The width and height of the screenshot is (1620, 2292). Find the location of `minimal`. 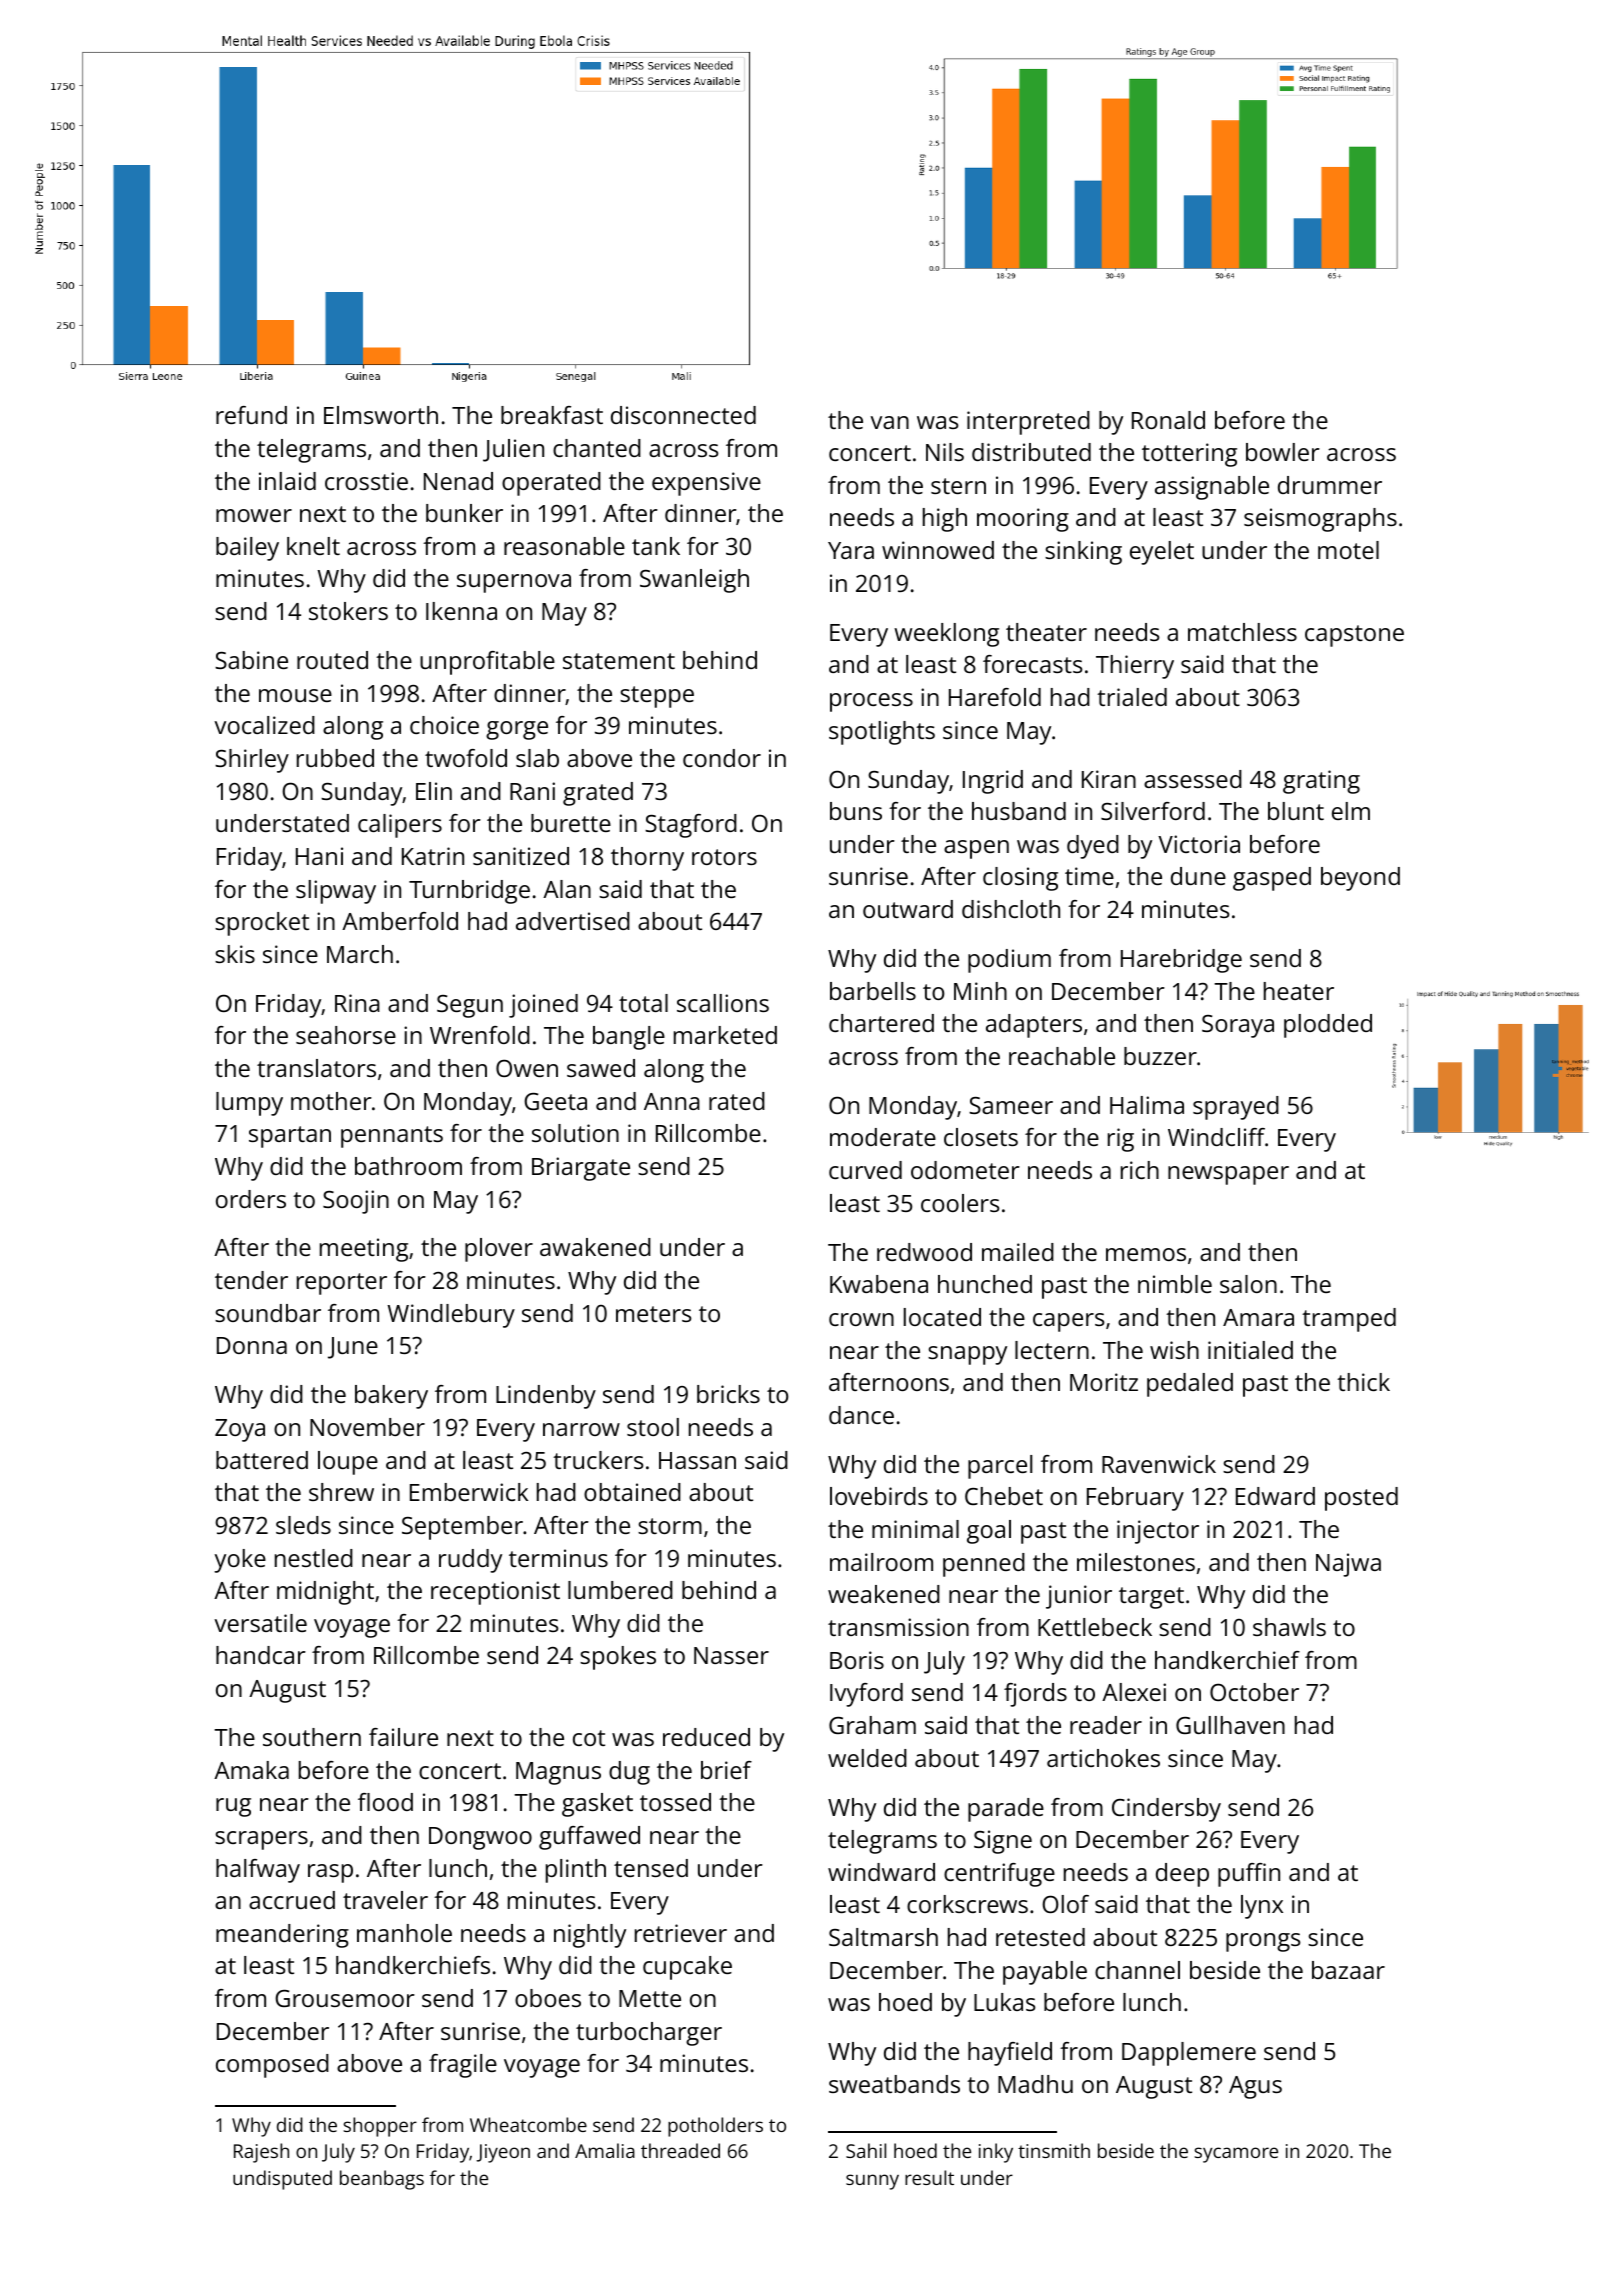

minimal is located at coordinates (915, 1529).
